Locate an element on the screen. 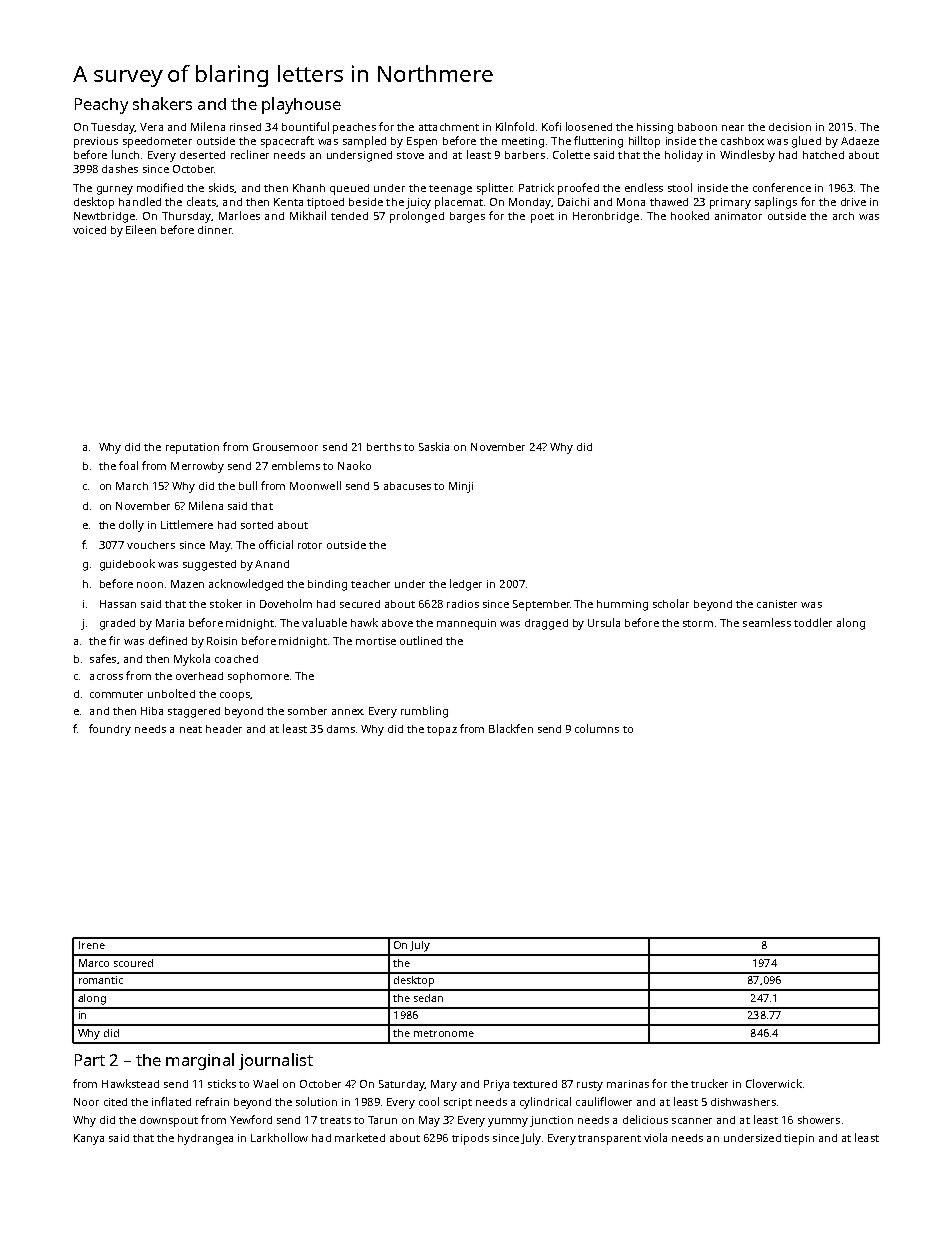  canister is located at coordinates (777, 604).
